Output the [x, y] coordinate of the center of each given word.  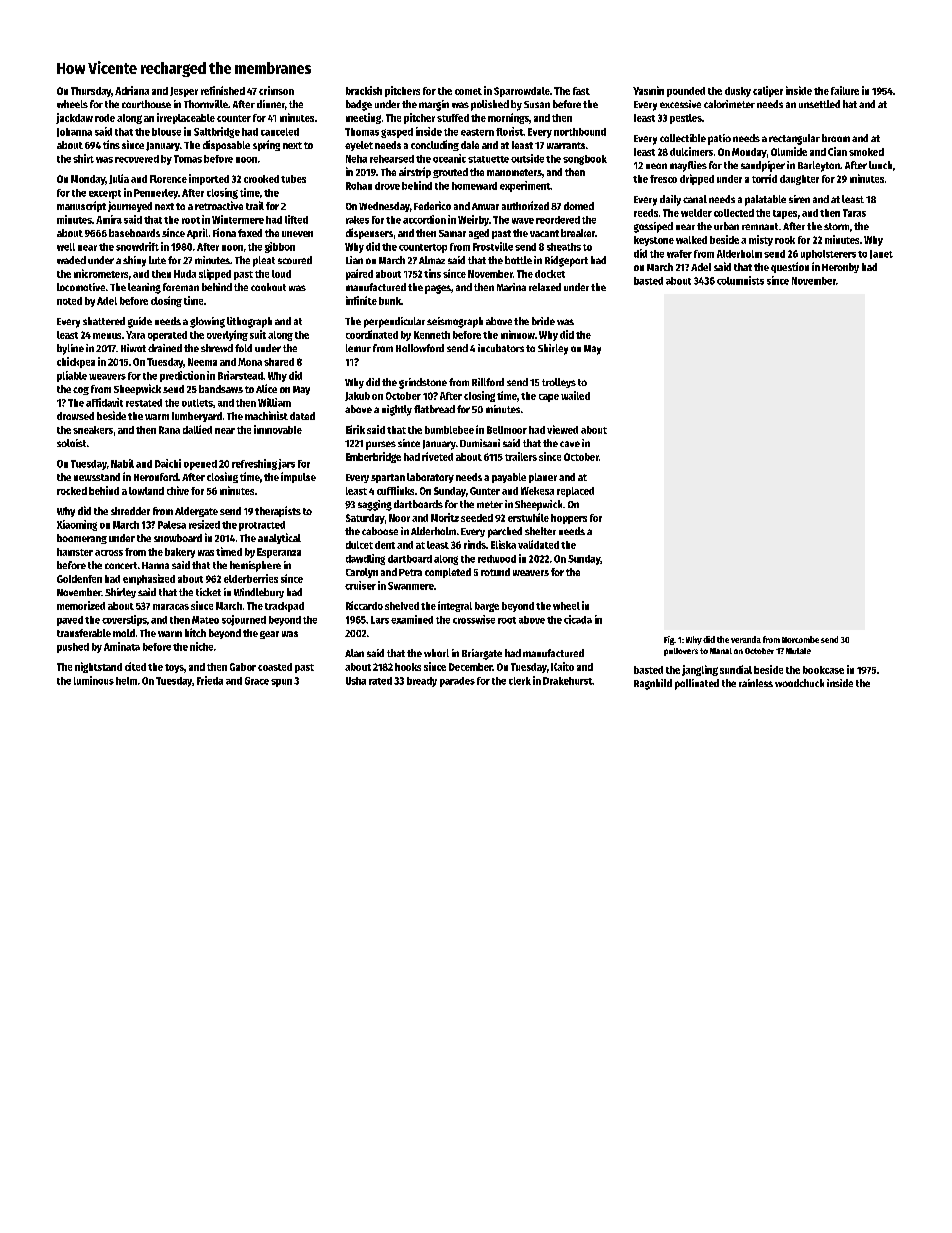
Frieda [210, 680]
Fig [669, 640]
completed [448, 573]
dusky [738, 92]
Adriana [132, 90]
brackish [364, 90]
